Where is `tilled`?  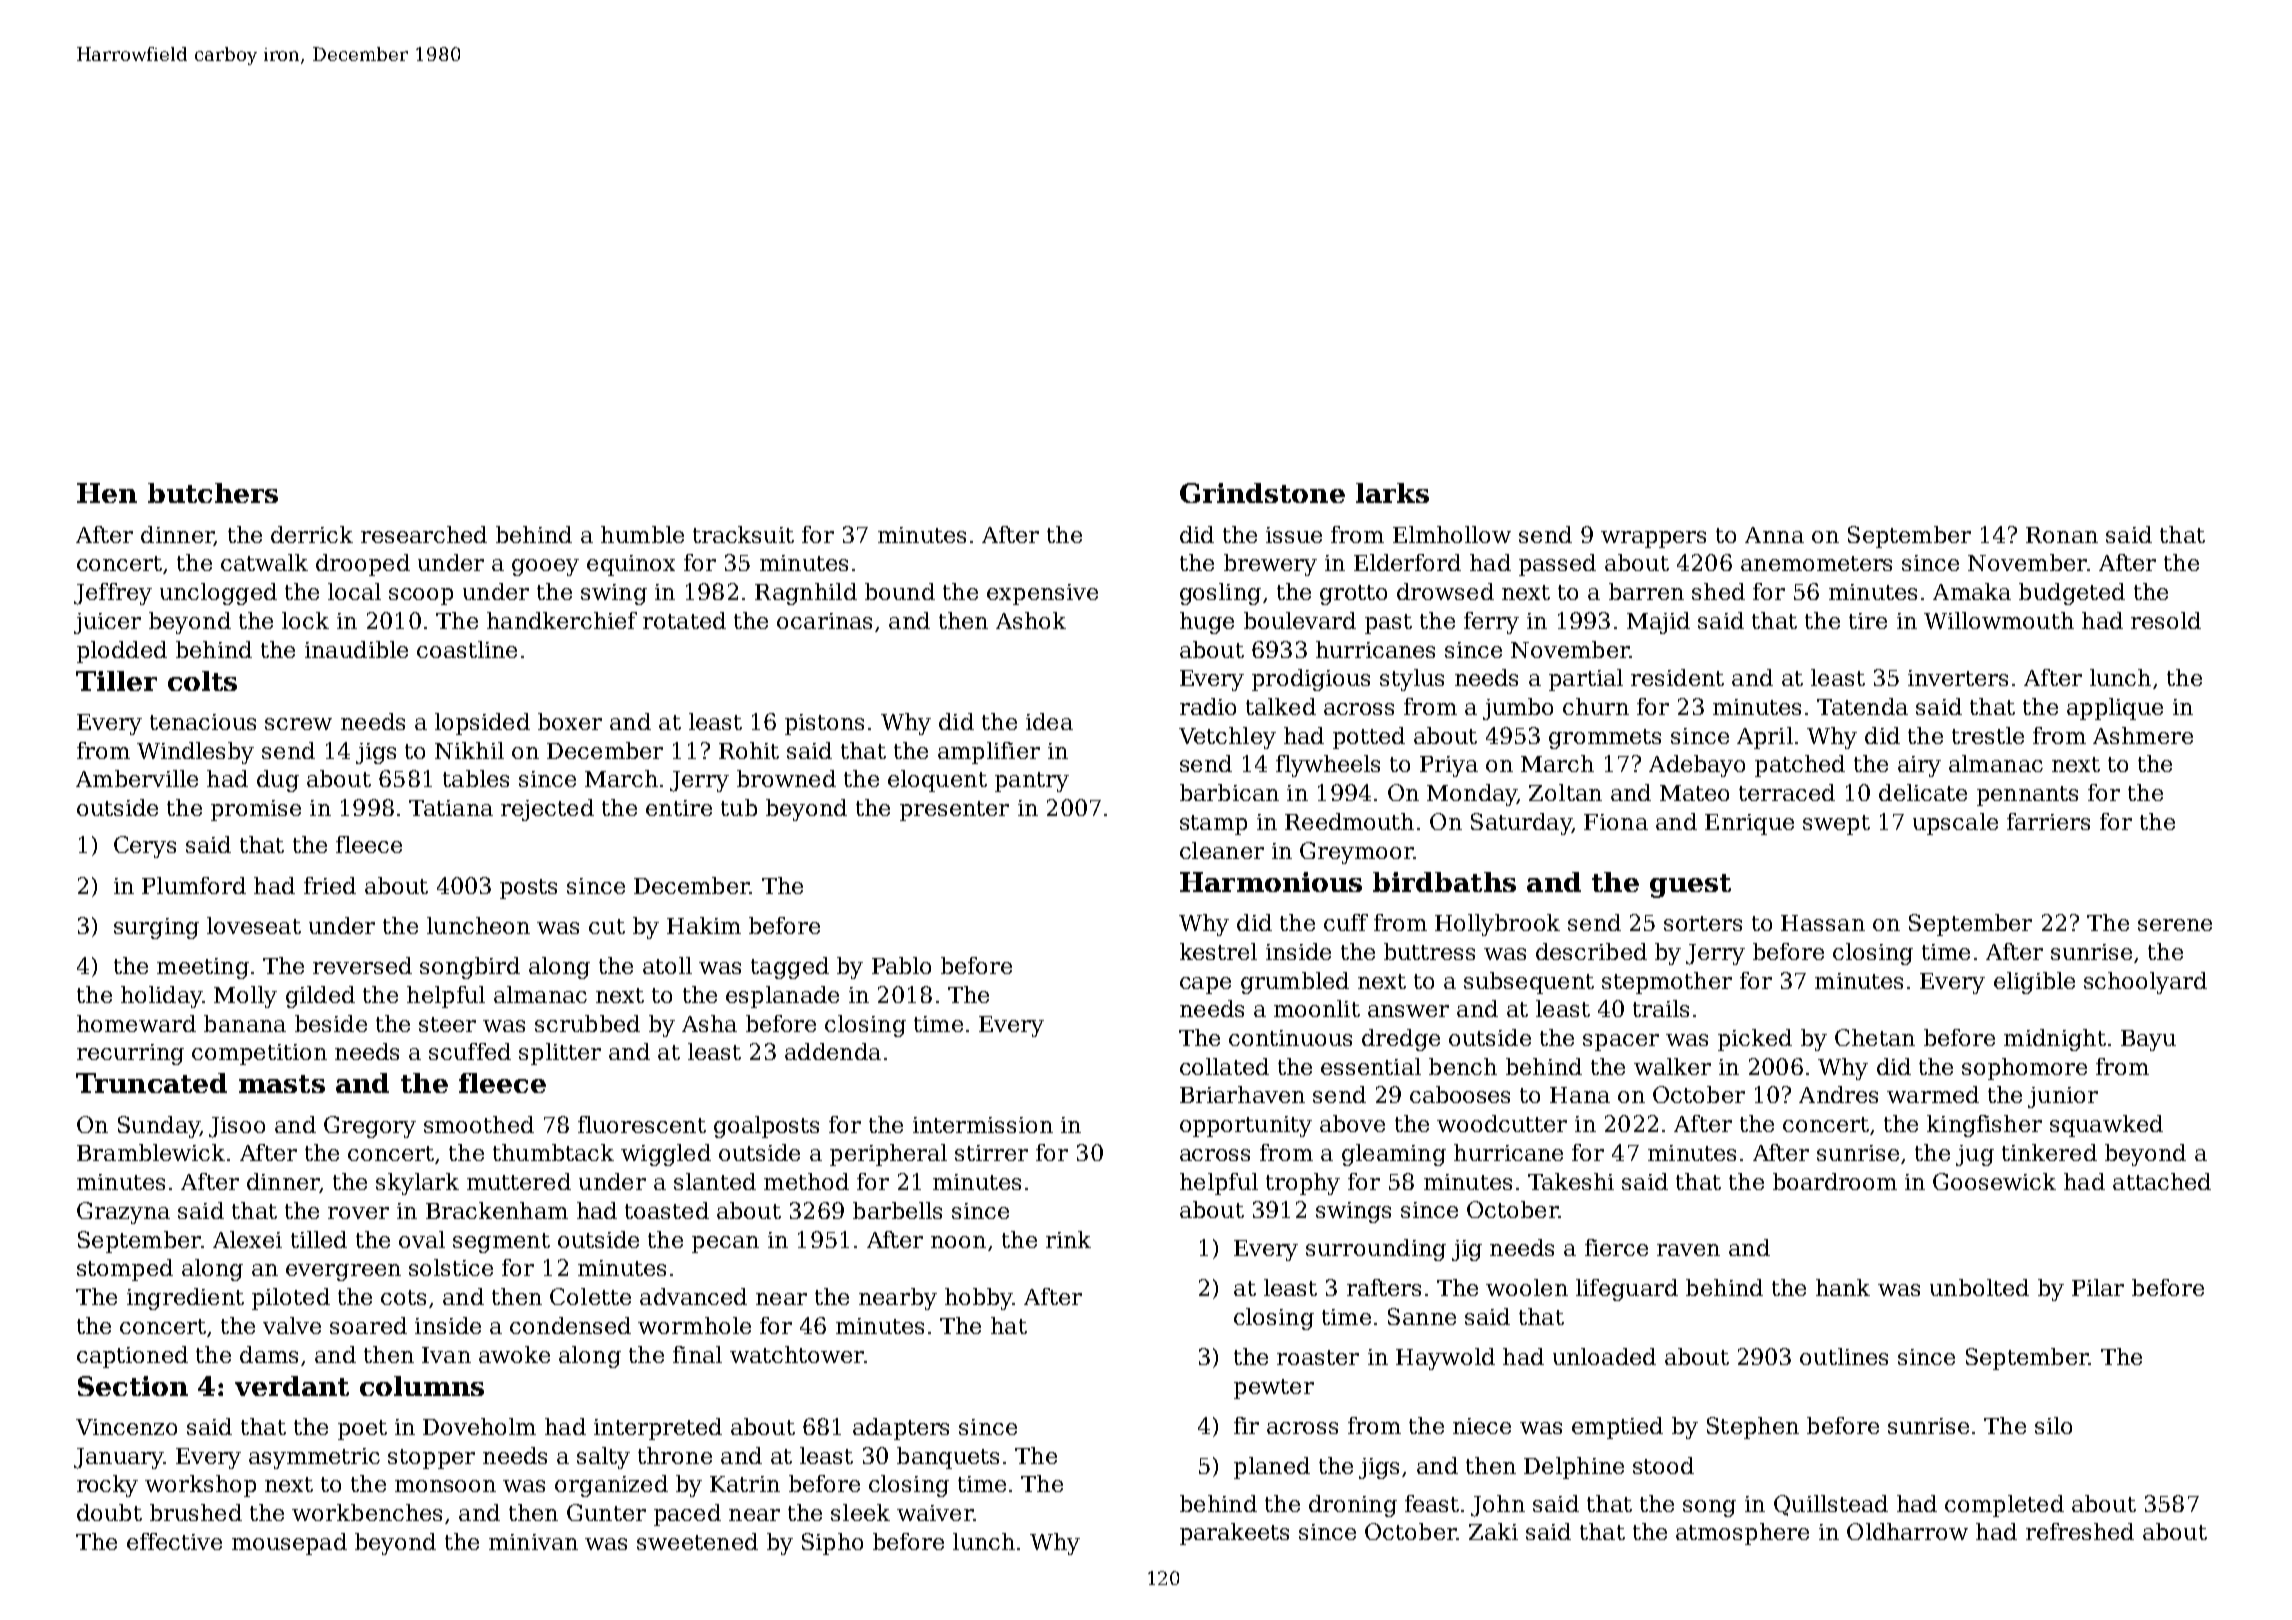
tilled is located at coordinates (319, 1239).
